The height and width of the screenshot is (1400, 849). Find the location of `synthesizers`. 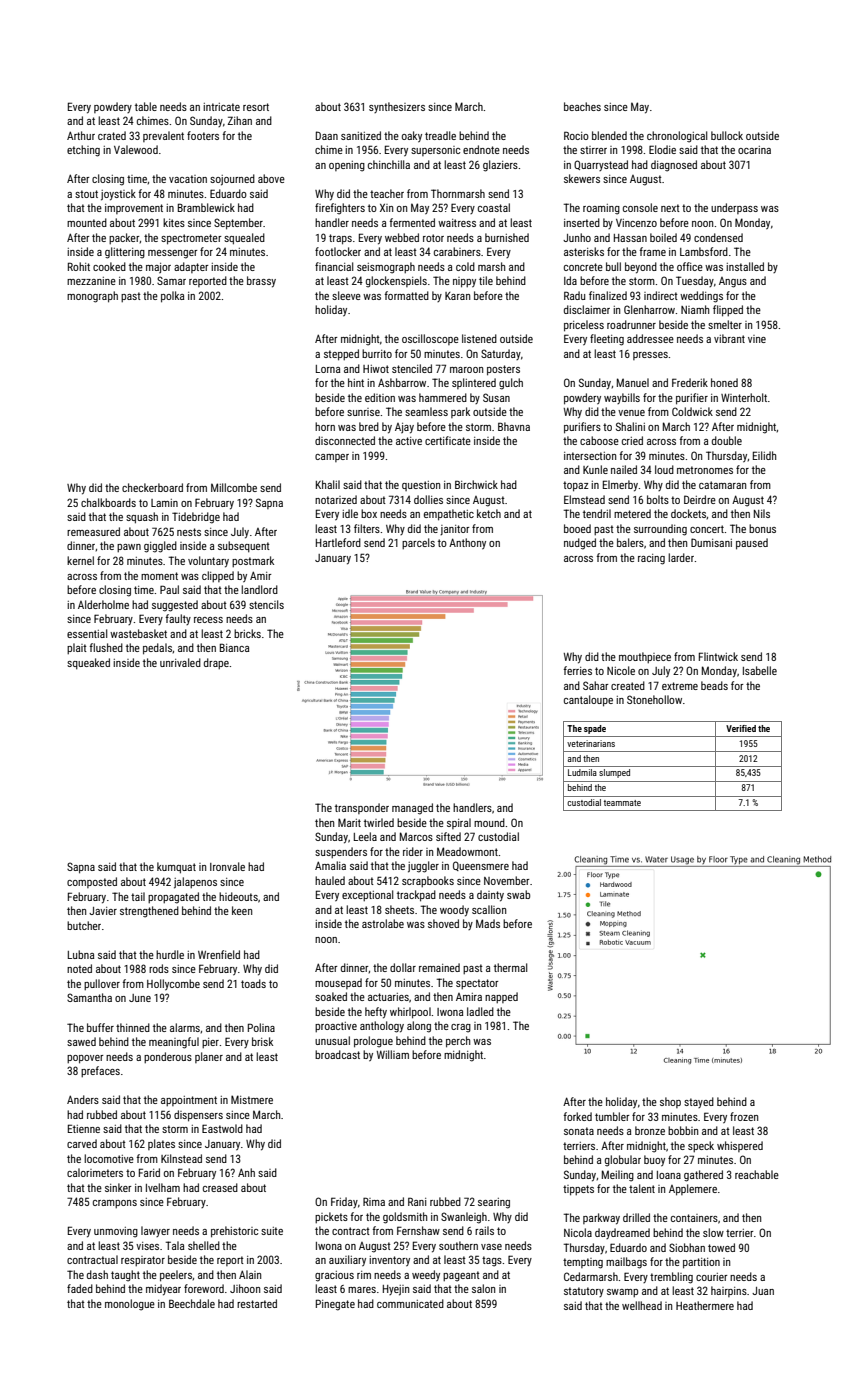

synthesizers is located at coordinates (397, 107).
